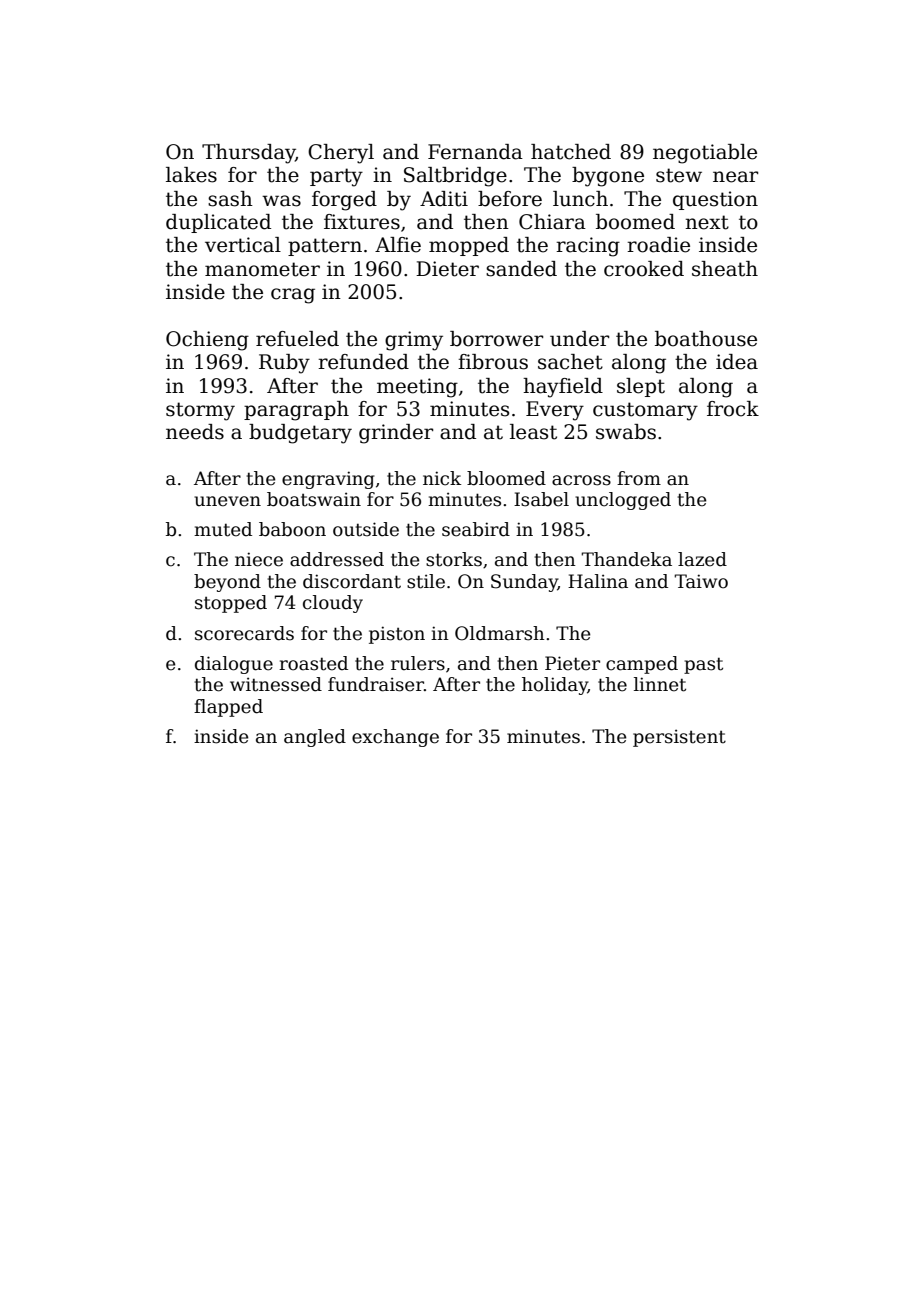 This image has height=1311, width=924. Describe the element at coordinates (352, 581) in the image. I see `discordant` at that location.
